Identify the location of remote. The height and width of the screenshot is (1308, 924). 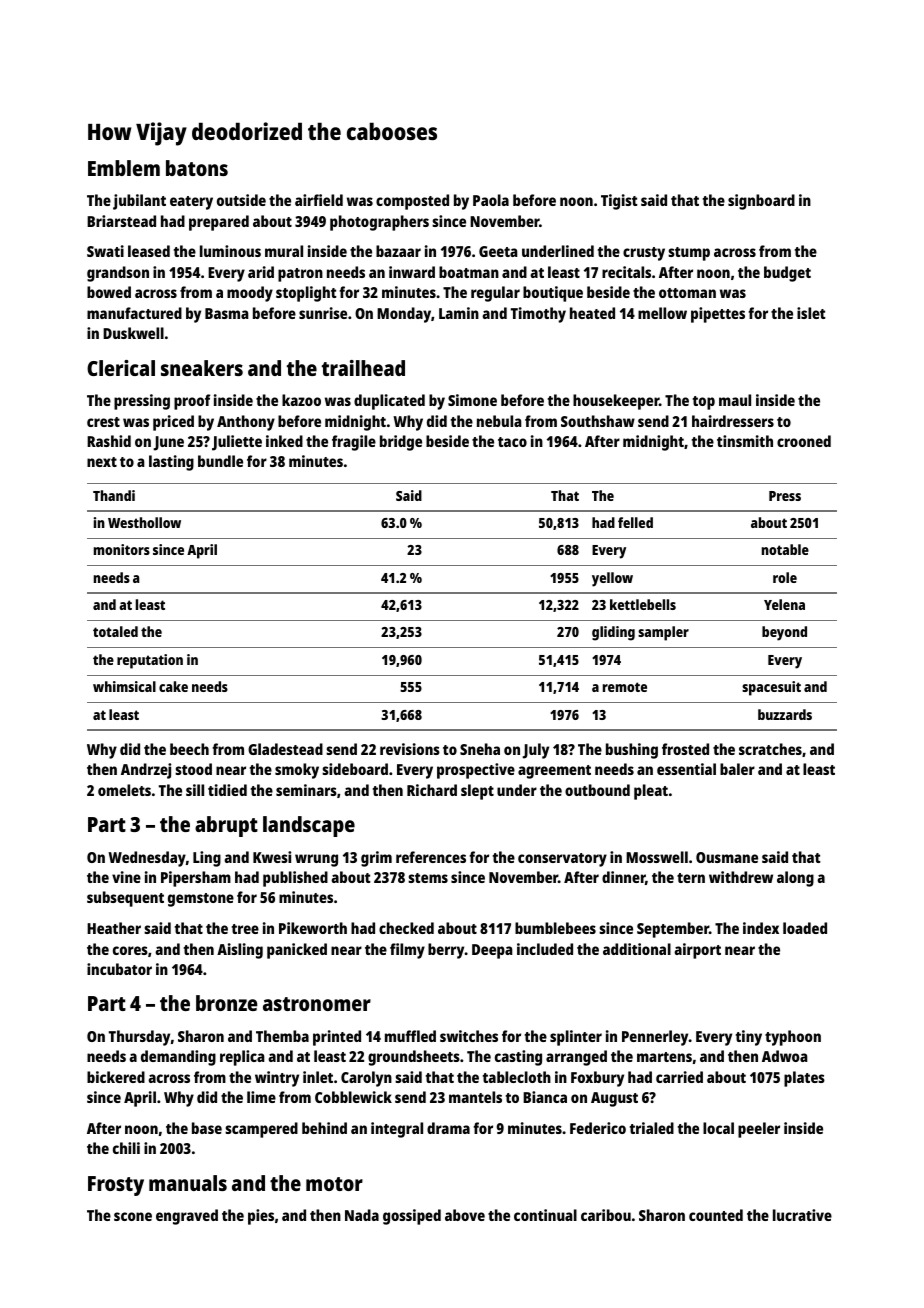
(625, 687).
